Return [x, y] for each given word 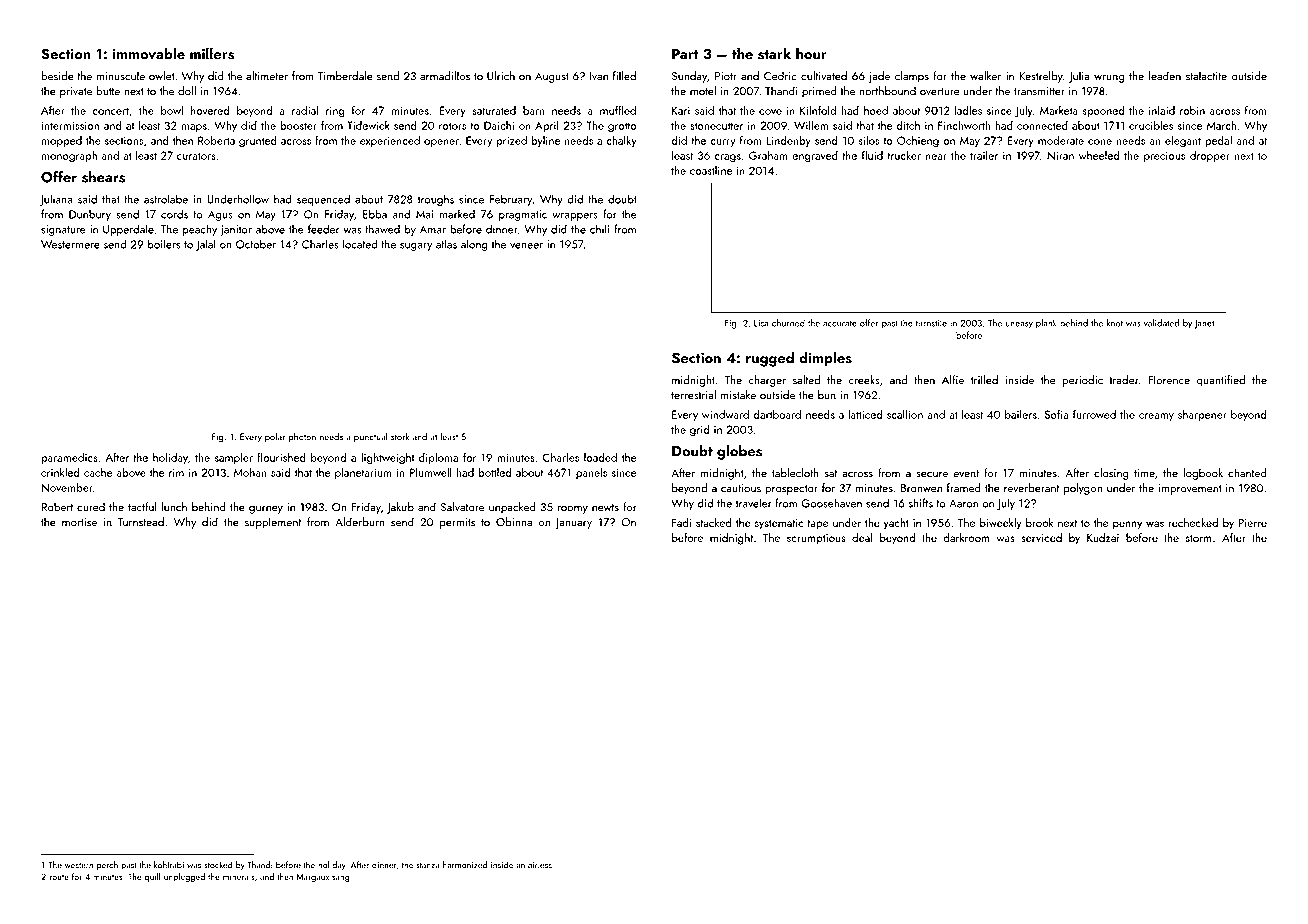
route [59, 877]
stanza [427, 866]
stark [774, 53]
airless [540, 865]
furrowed [1094, 414]
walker [985, 76]
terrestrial [693, 395]
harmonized [465, 865]
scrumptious [816, 539]
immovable [149, 53]
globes [739, 452]
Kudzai [1103, 537]
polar [275, 437]
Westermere [70, 244]
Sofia [1056, 414]
